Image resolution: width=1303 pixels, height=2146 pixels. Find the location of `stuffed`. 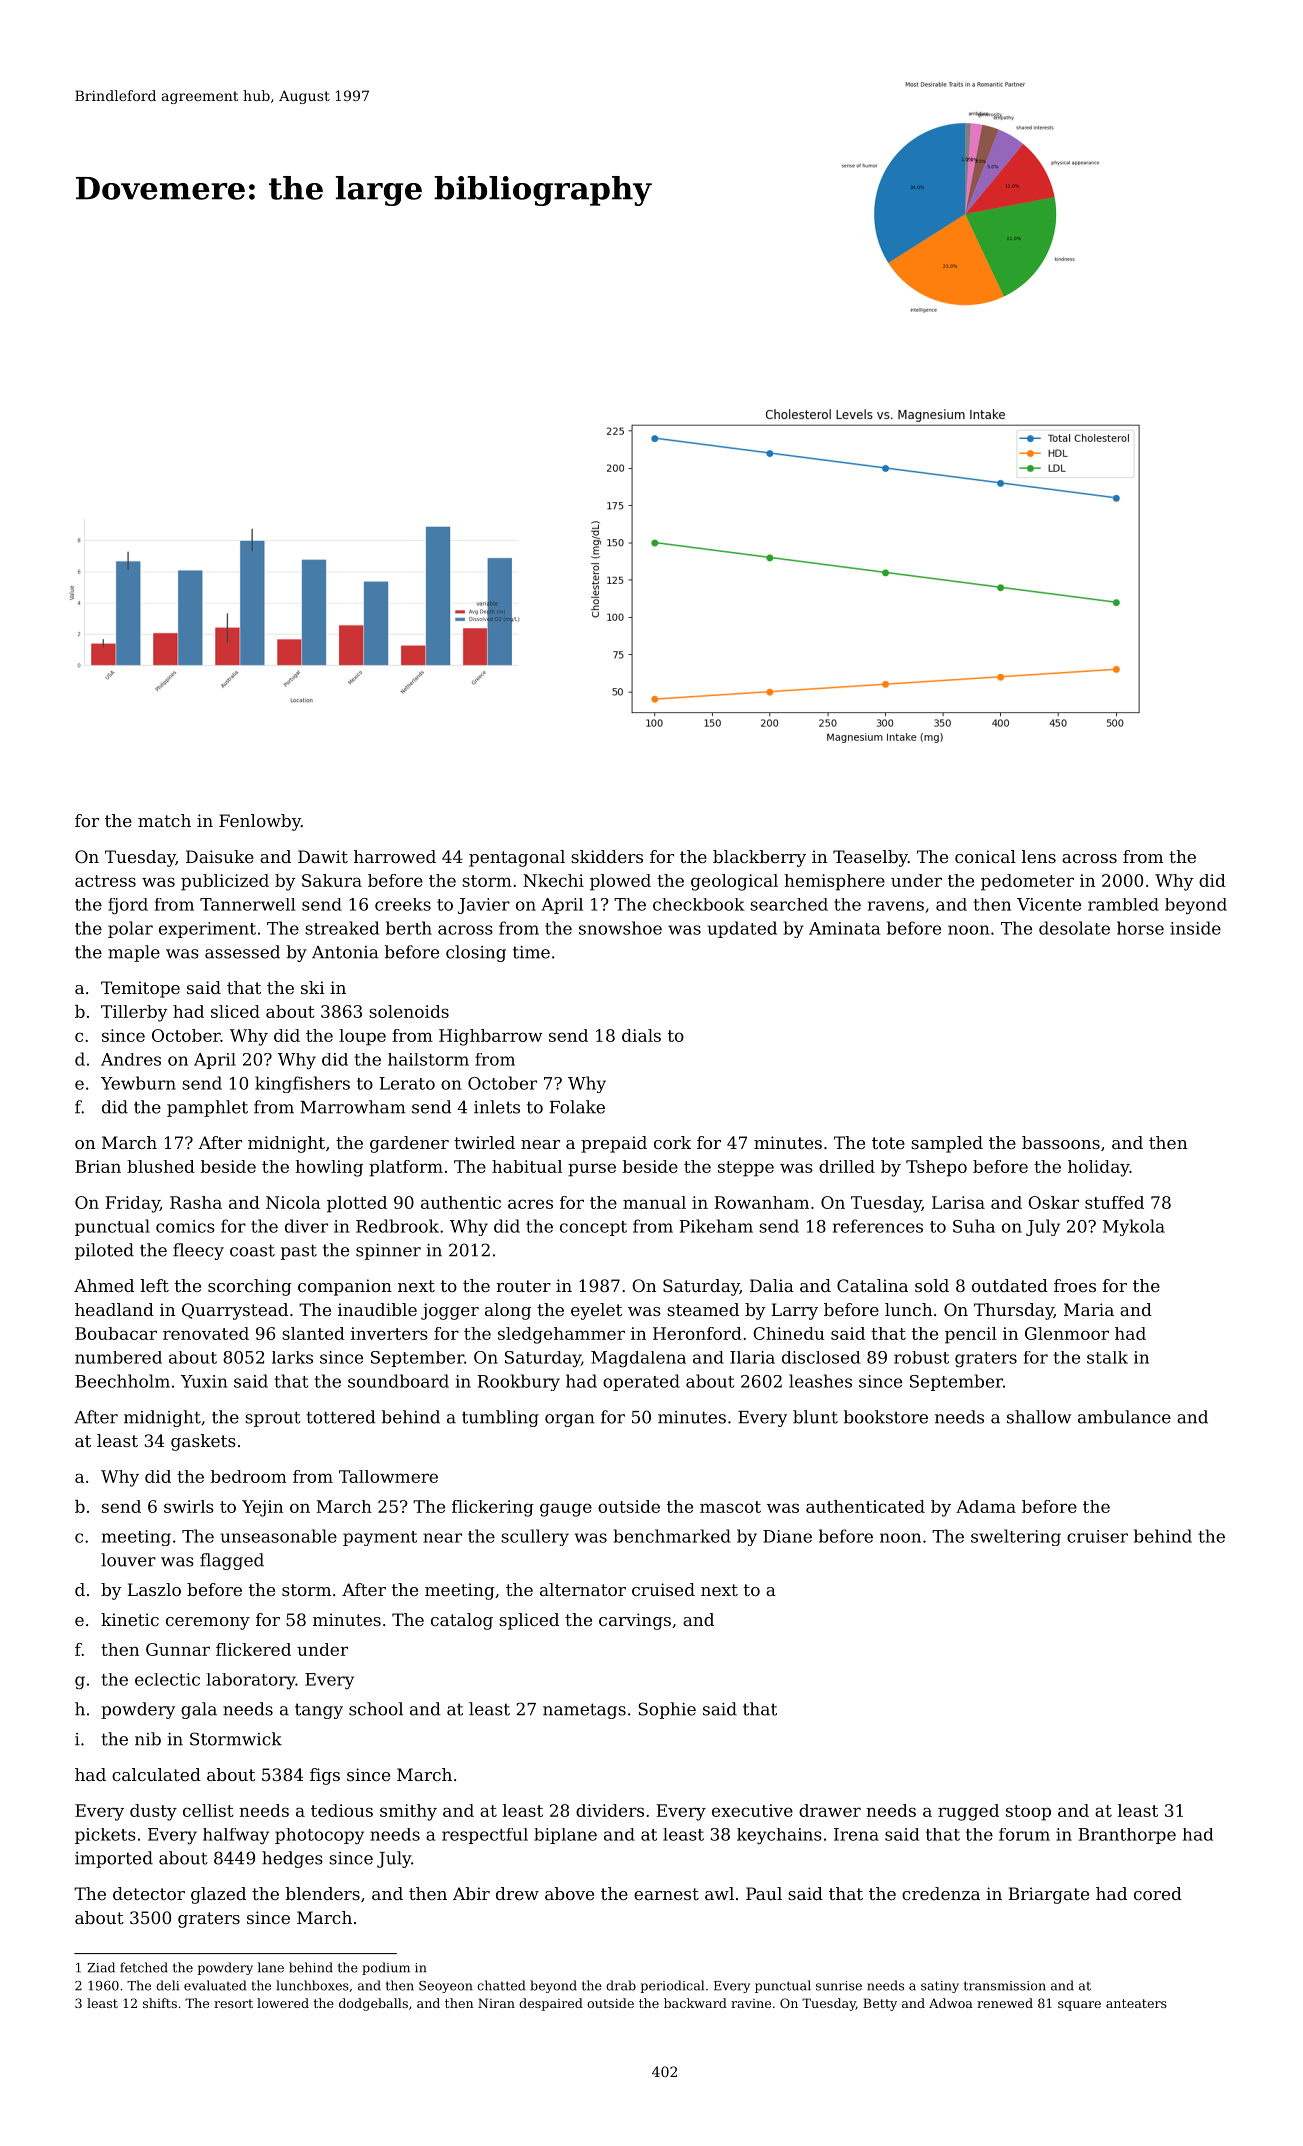

stuffed is located at coordinates (1114, 1202).
